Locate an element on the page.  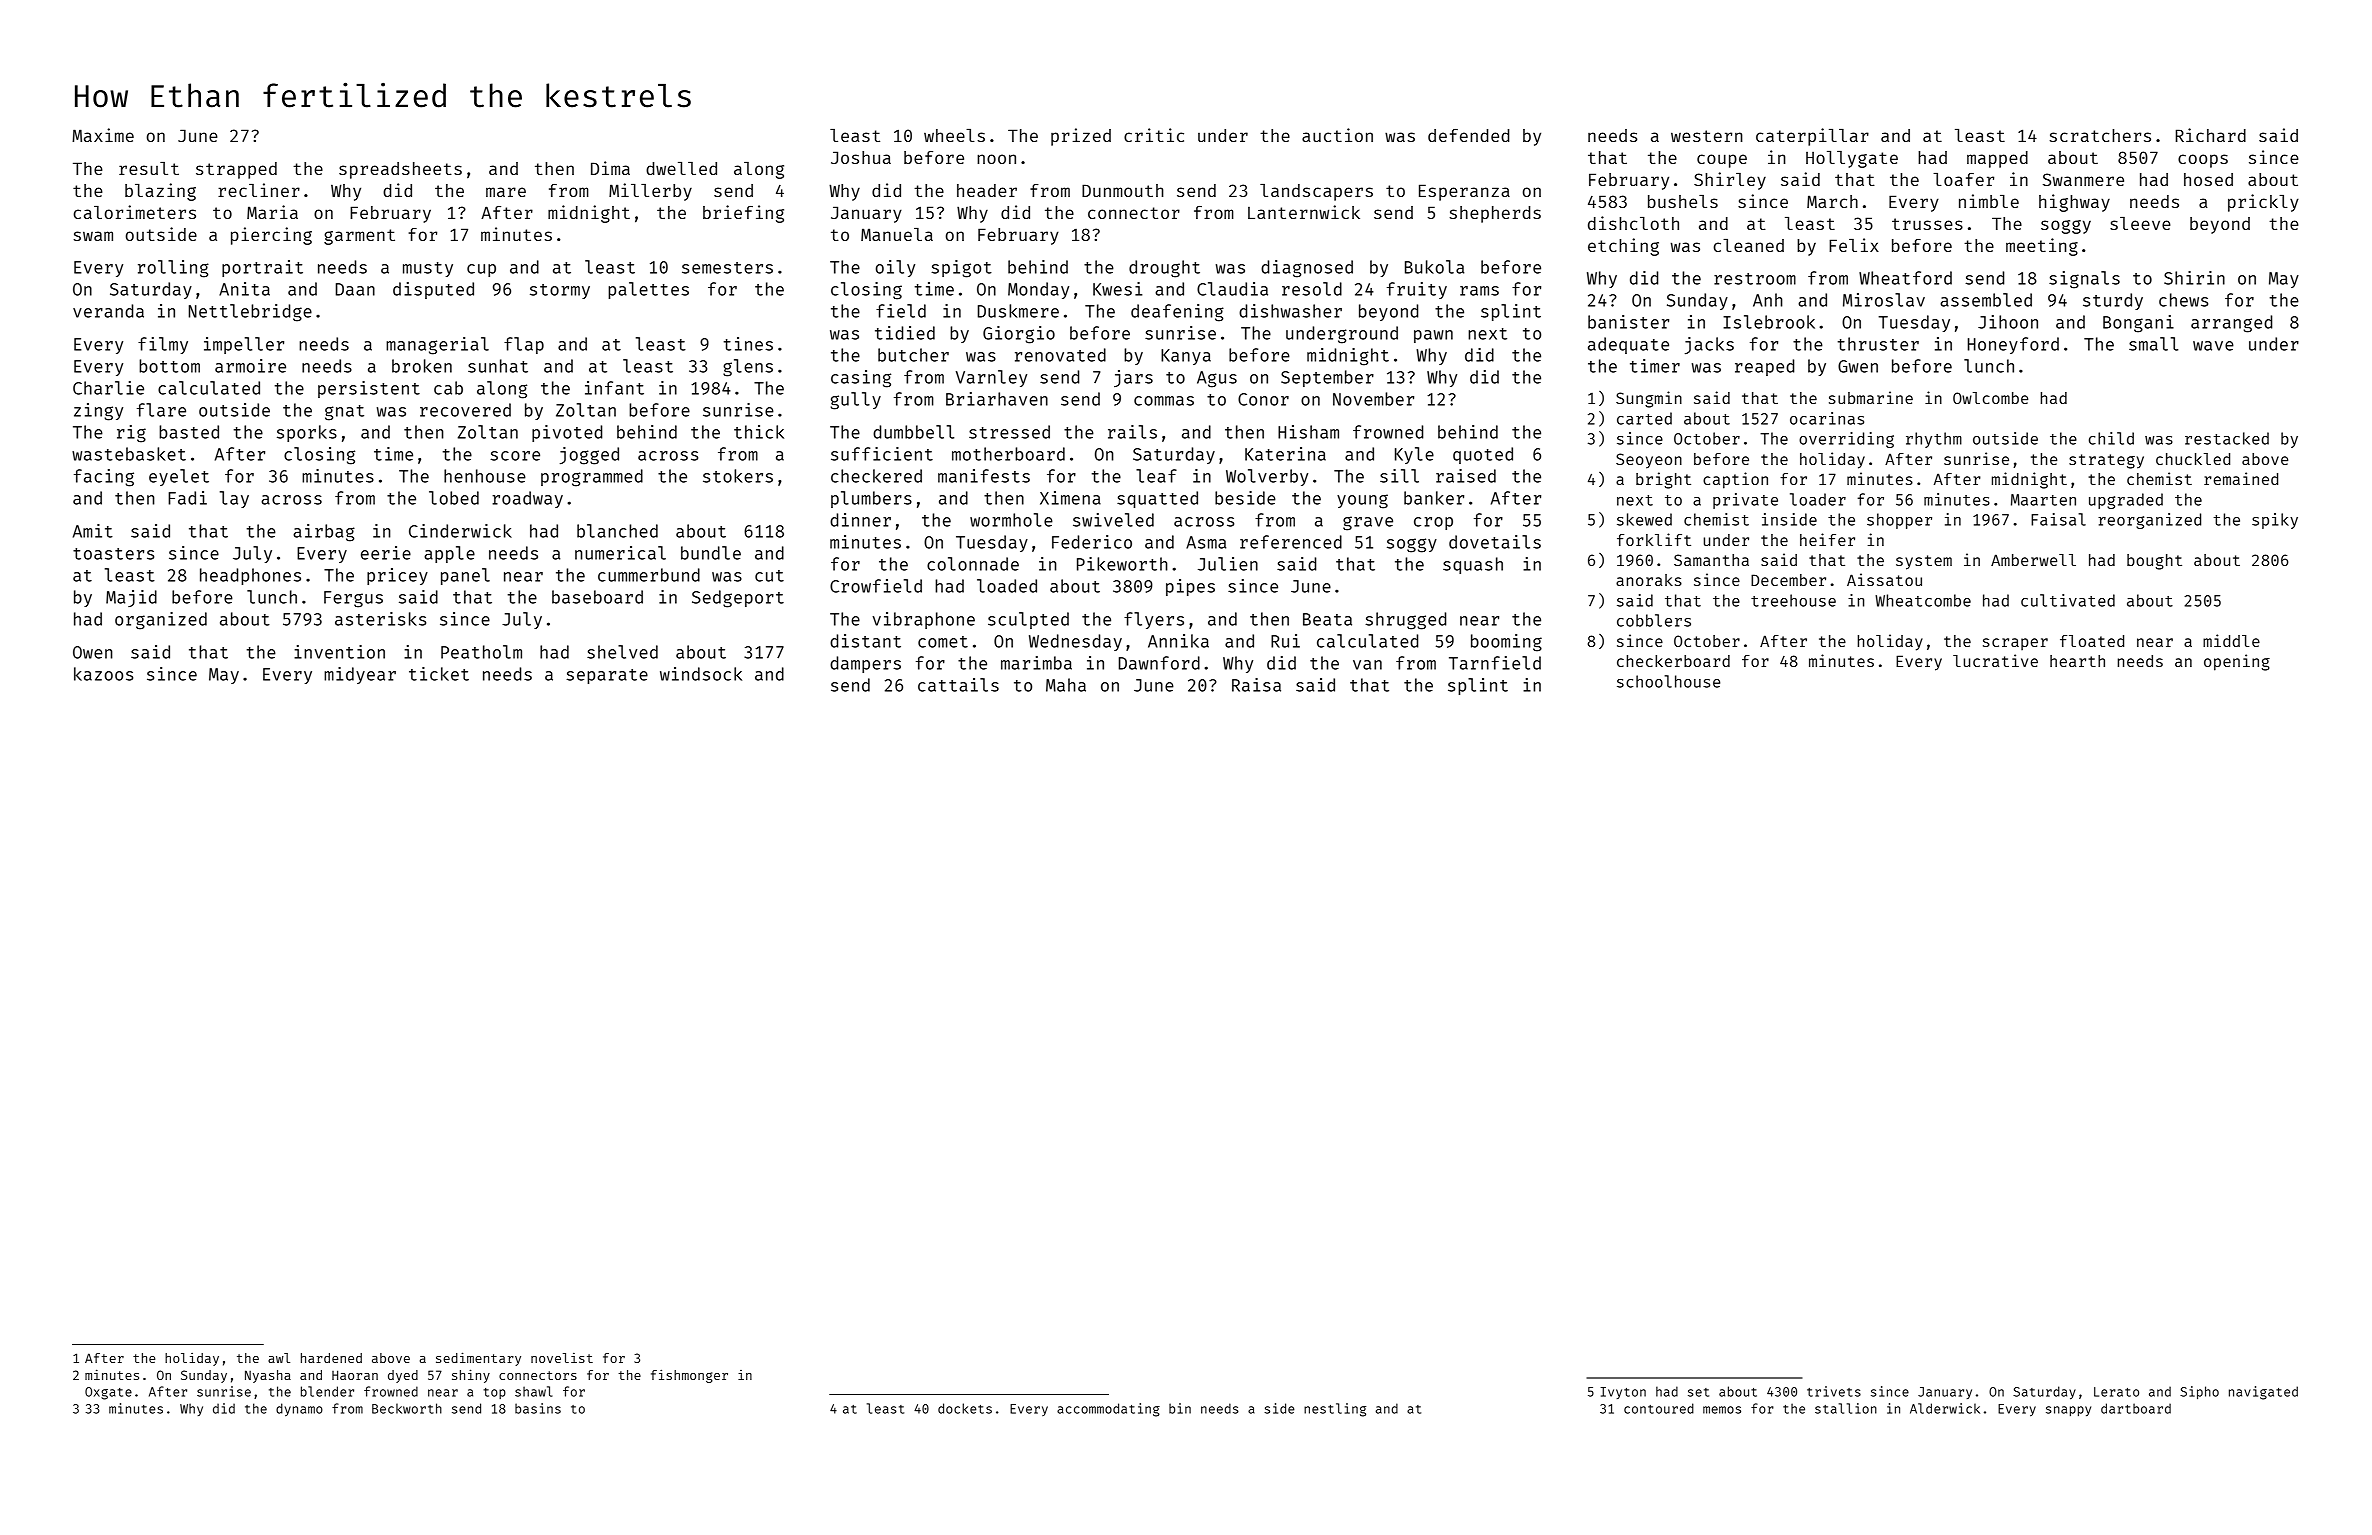
midyear is located at coordinates (360, 675).
